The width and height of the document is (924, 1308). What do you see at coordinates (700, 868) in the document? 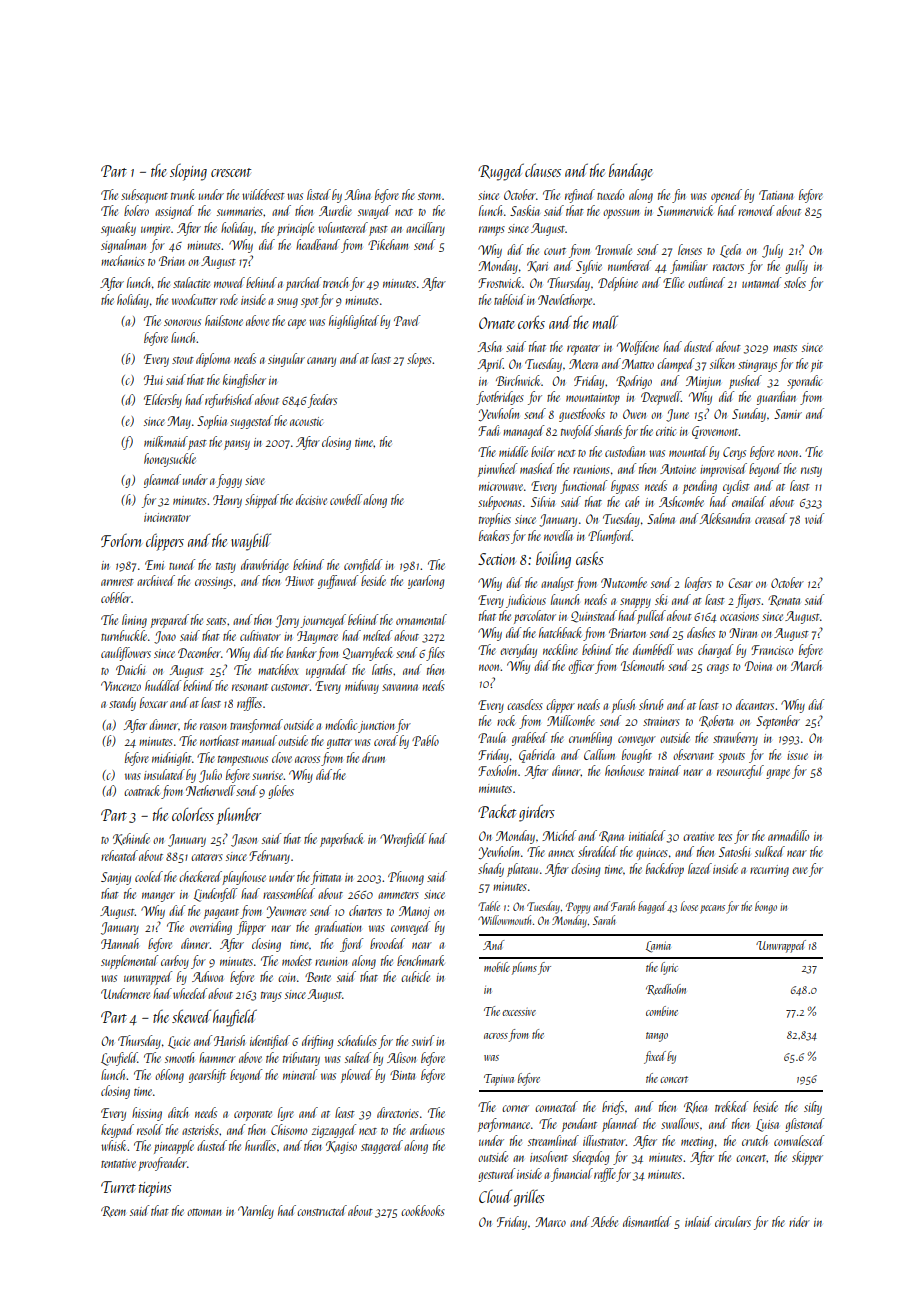
I see `lazed` at bounding box center [700, 868].
